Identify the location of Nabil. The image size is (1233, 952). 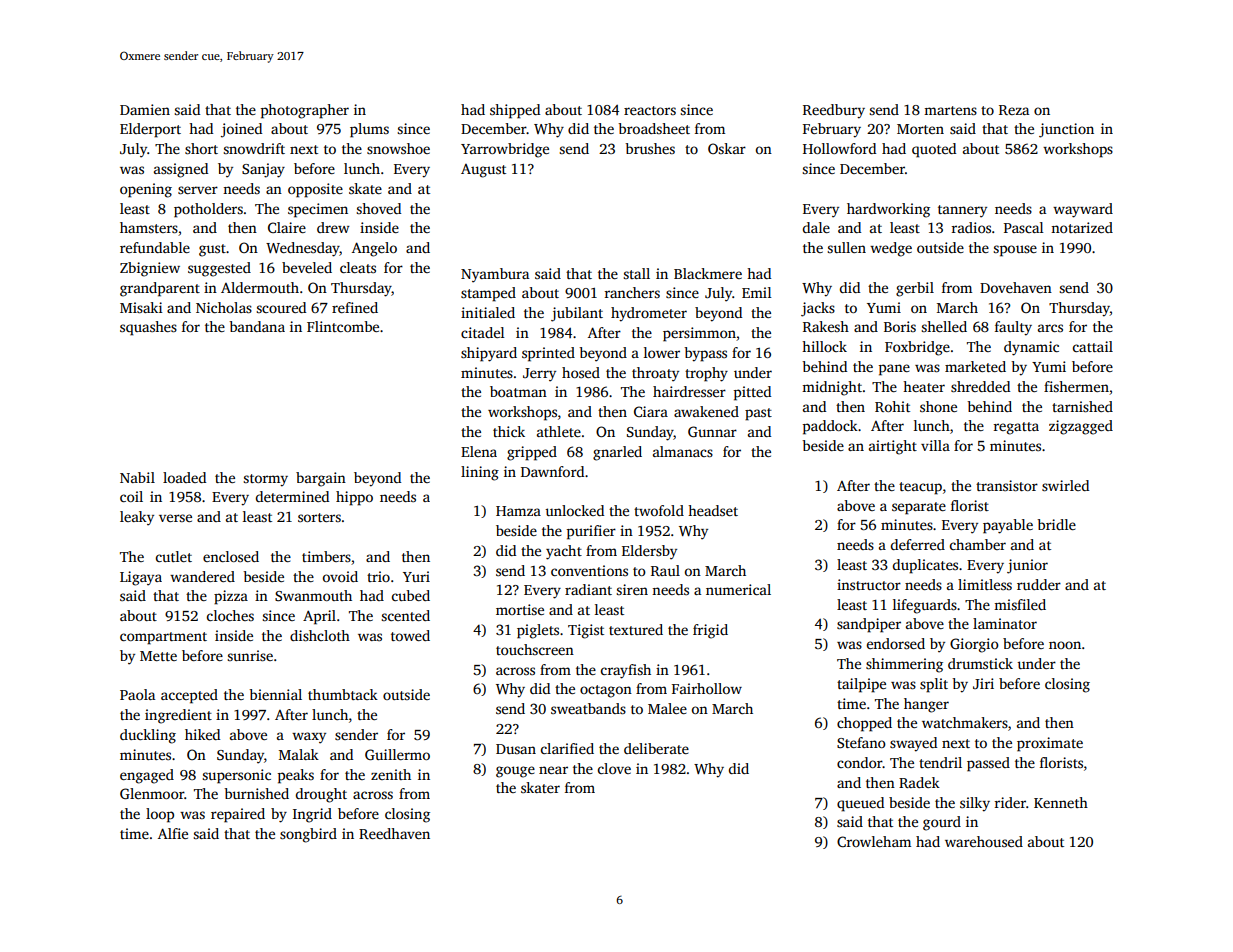
(137, 477).
